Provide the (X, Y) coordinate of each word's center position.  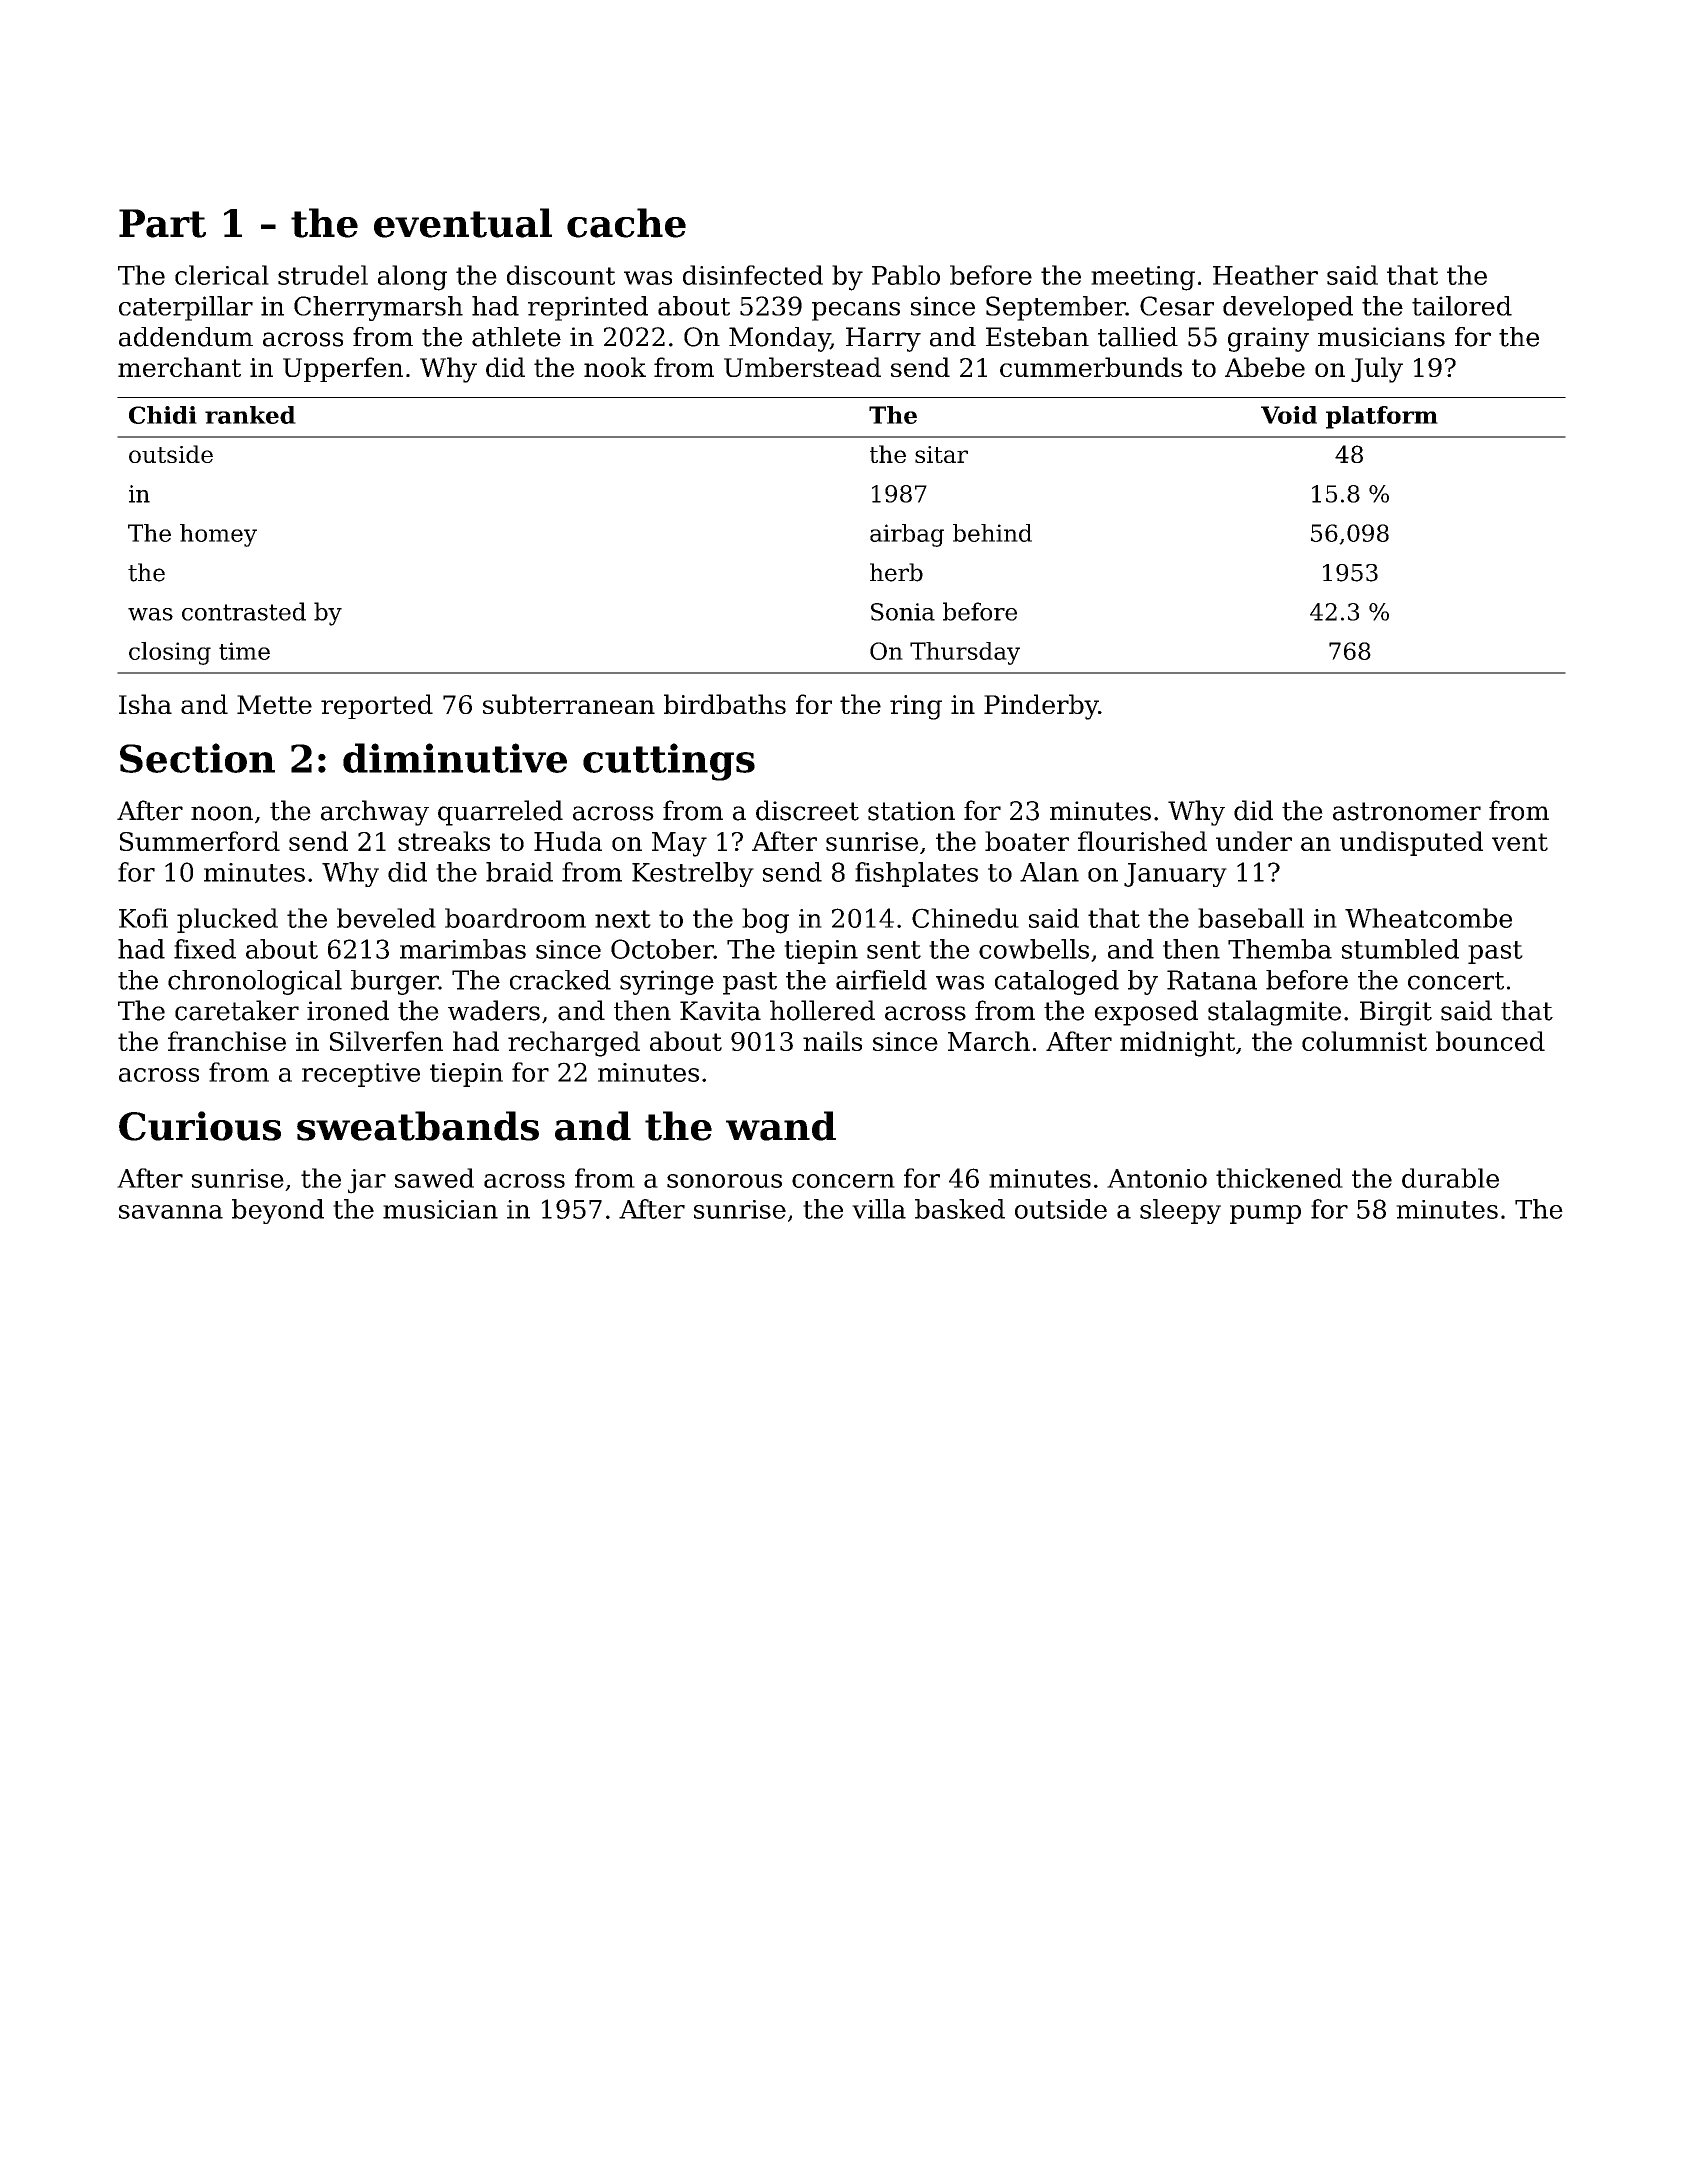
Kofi (143, 918)
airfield (881, 980)
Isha (145, 704)
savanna (171, 1212)
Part (162, 223)
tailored (1462, 306)
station (911, 811)
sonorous (724, 1181)
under (1254, 841)
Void (1289, 415)
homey (218, 535)
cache (626, 223)
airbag (907, 535)
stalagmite (1274, 1013)
